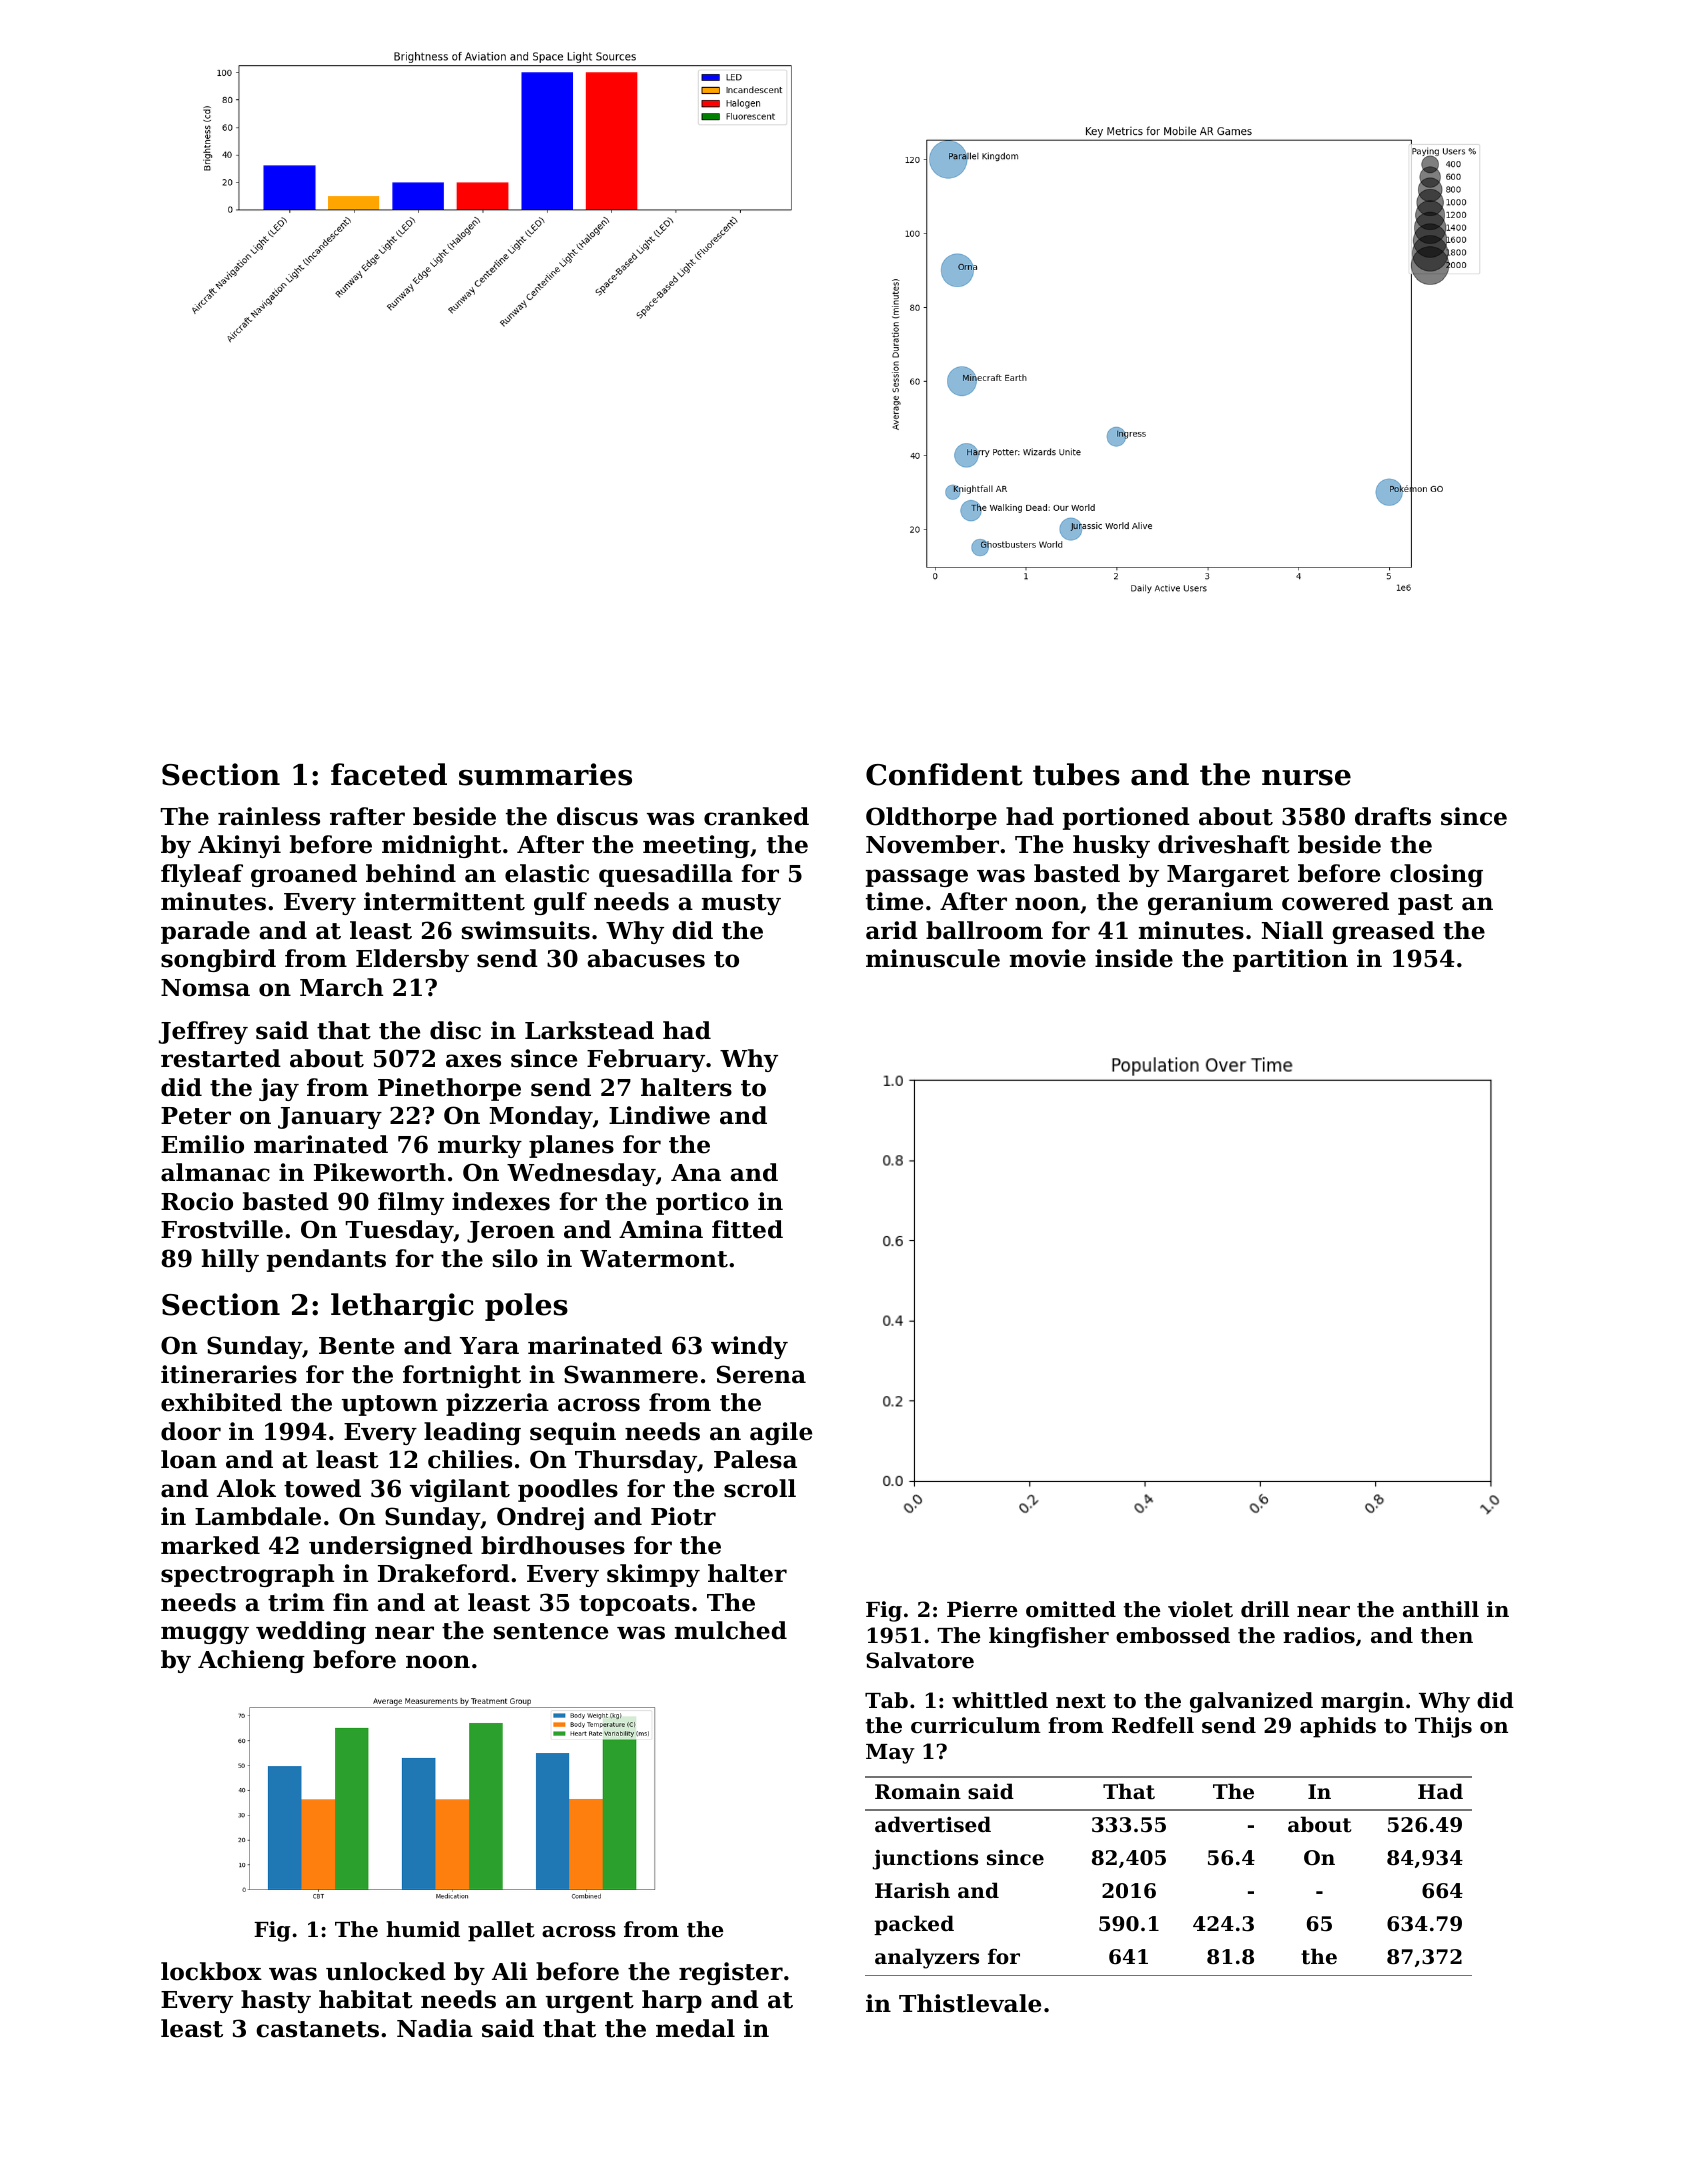 This screenshot has height=2178, width=1683. What do you see at coordinates (760, 1488) in the screenshot?
I see `scroll` at bounding box center [760, 1488].
